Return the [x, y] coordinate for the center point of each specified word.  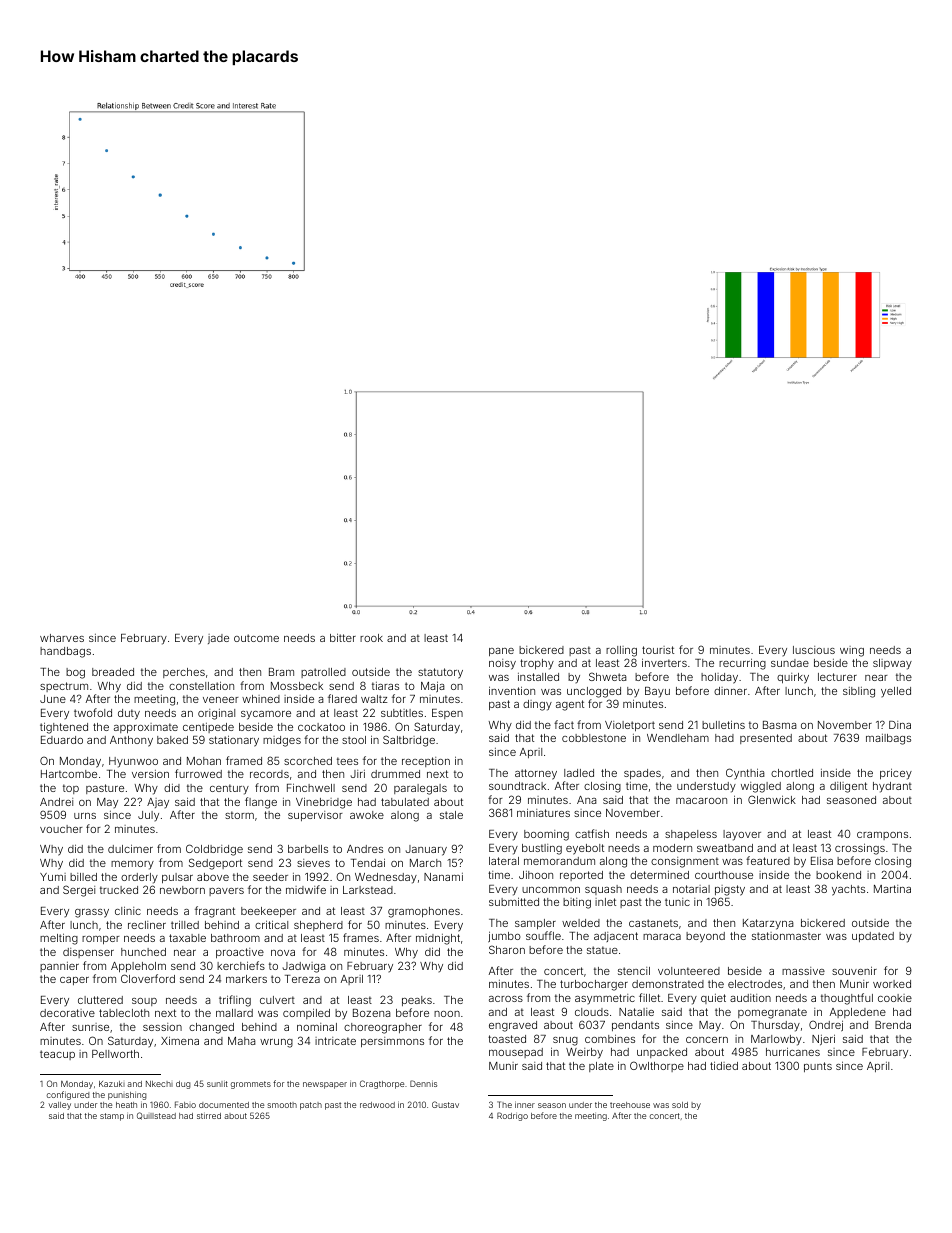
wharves [62, 638]
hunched [143, 952]
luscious [814, 650]
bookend [838, 875]
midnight [438, 939]
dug [183, 1085]
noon [447, 1014]
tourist [658, 650]
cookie [895, 998]
